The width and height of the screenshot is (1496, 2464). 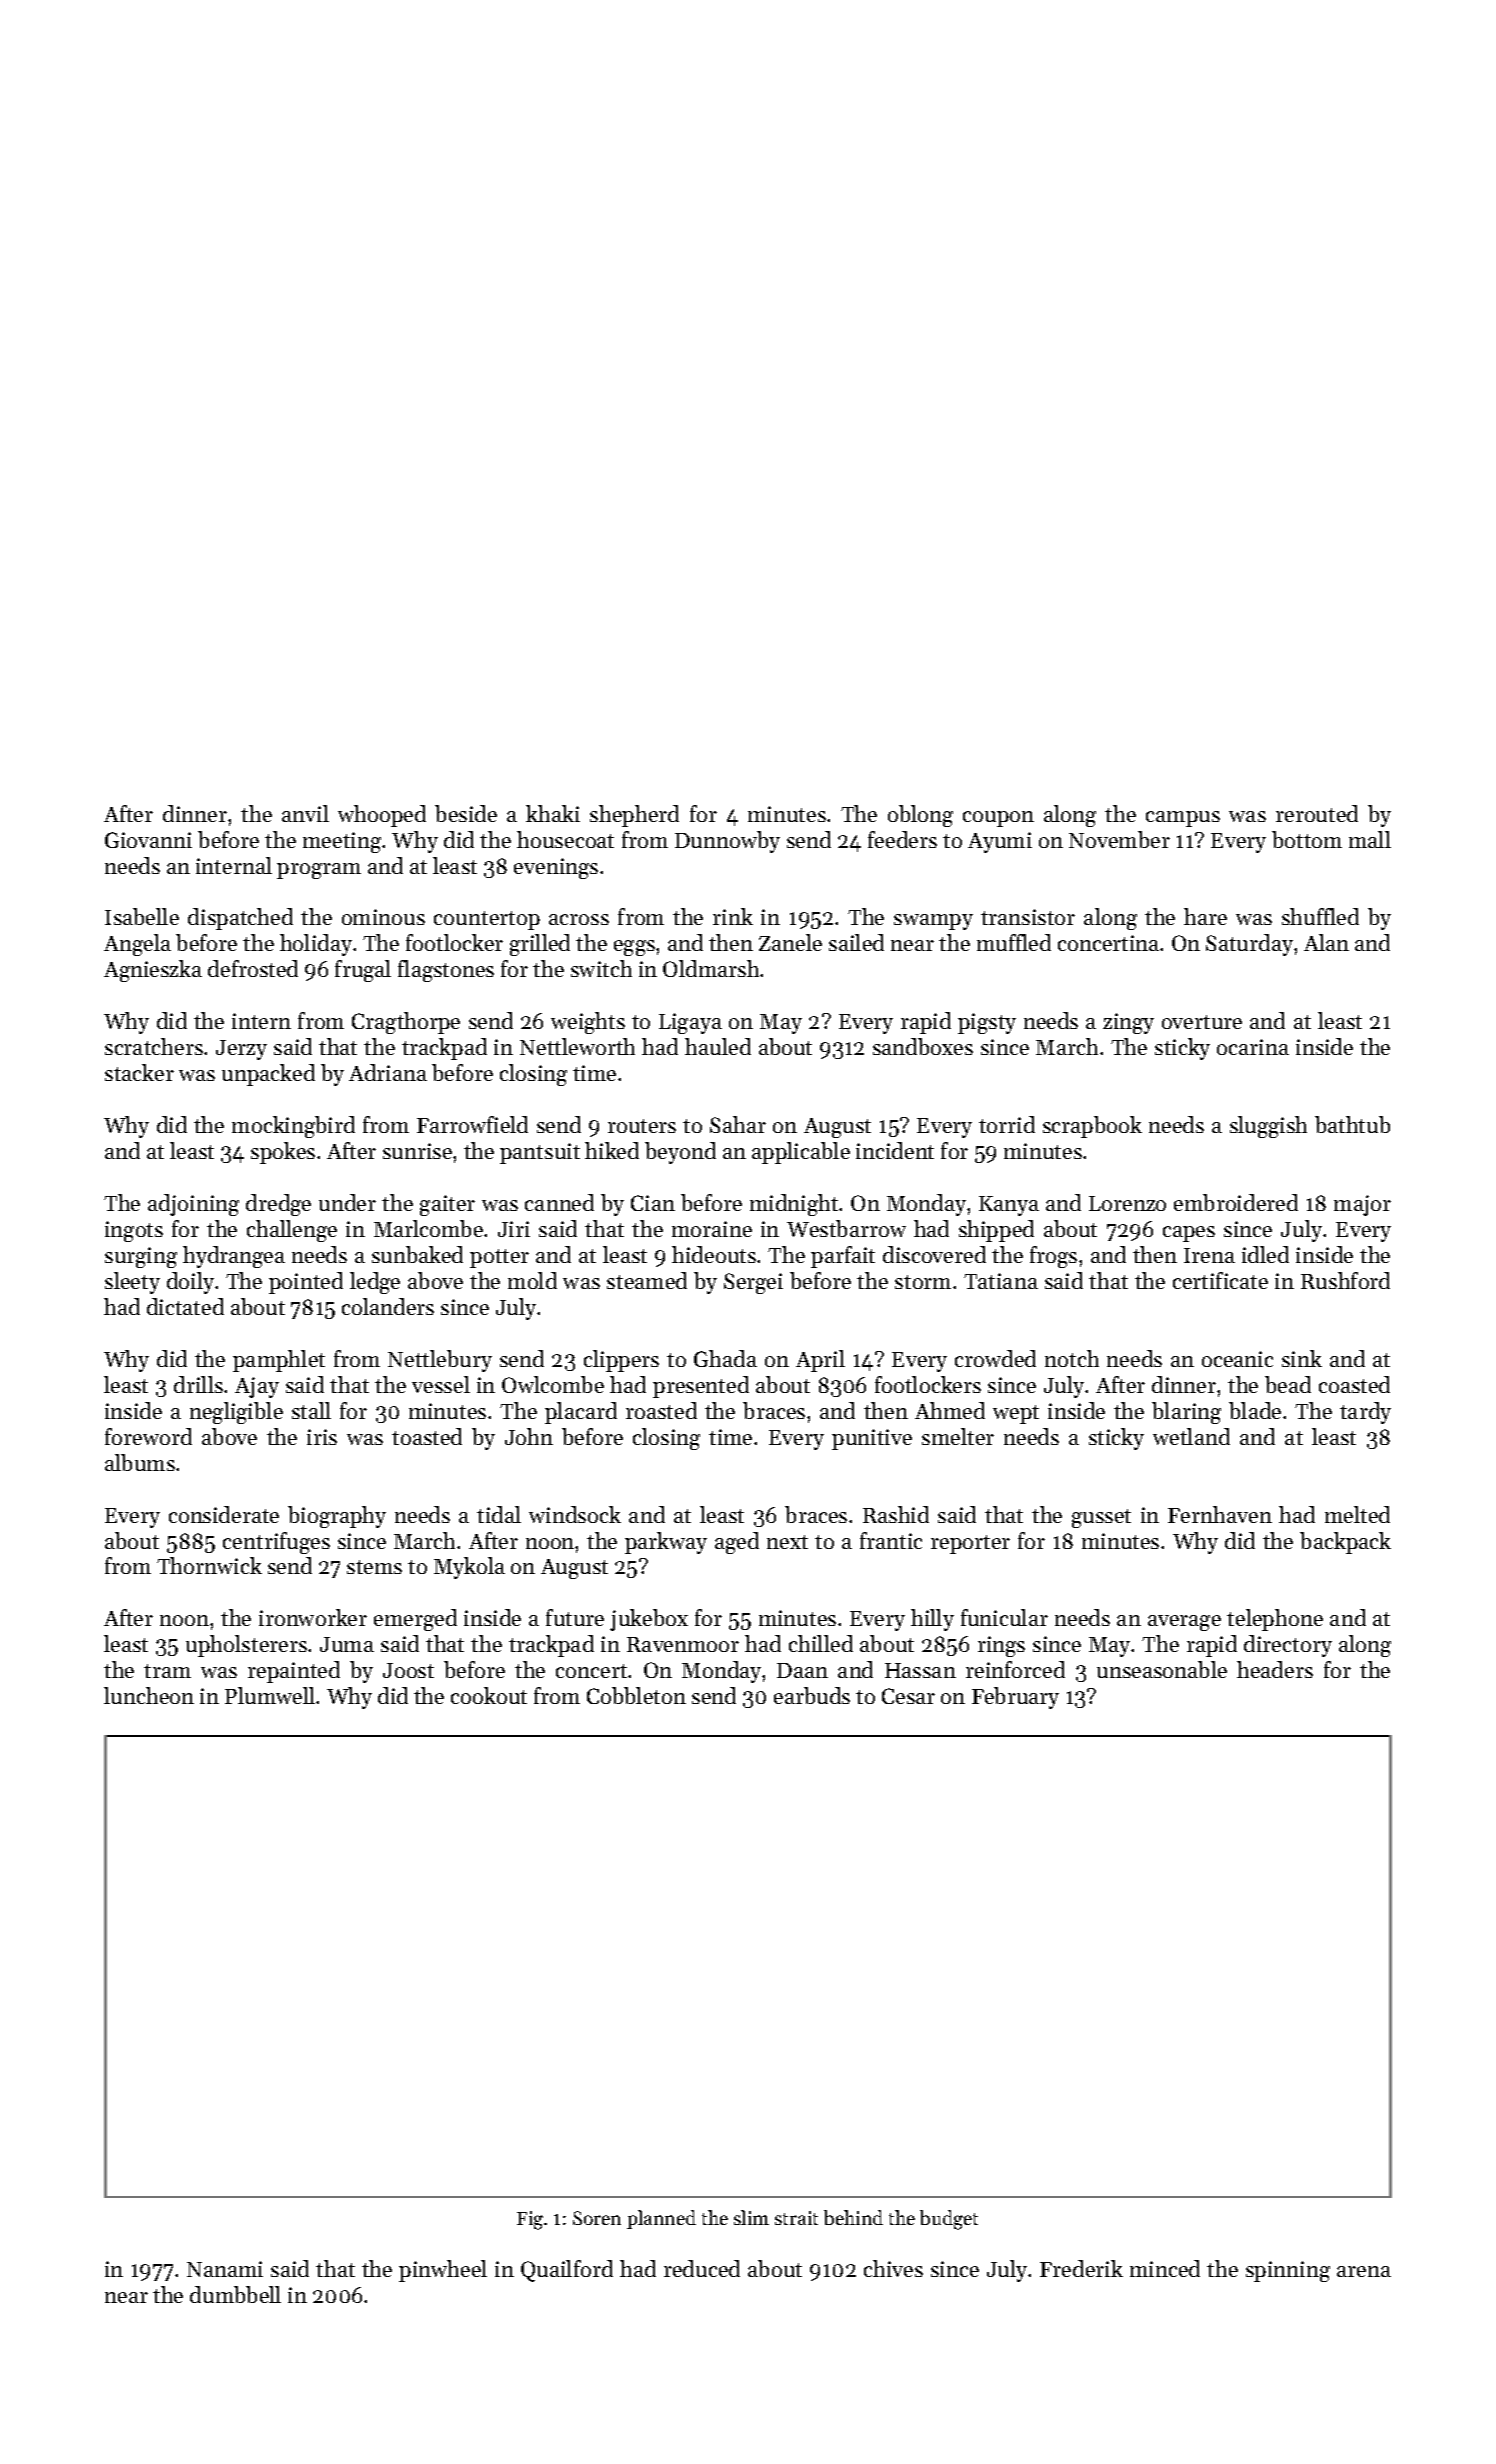 What do you see at coordinates (920, 816) in the screenshot?
I see `oblong` at bounding box center [920, 816].
